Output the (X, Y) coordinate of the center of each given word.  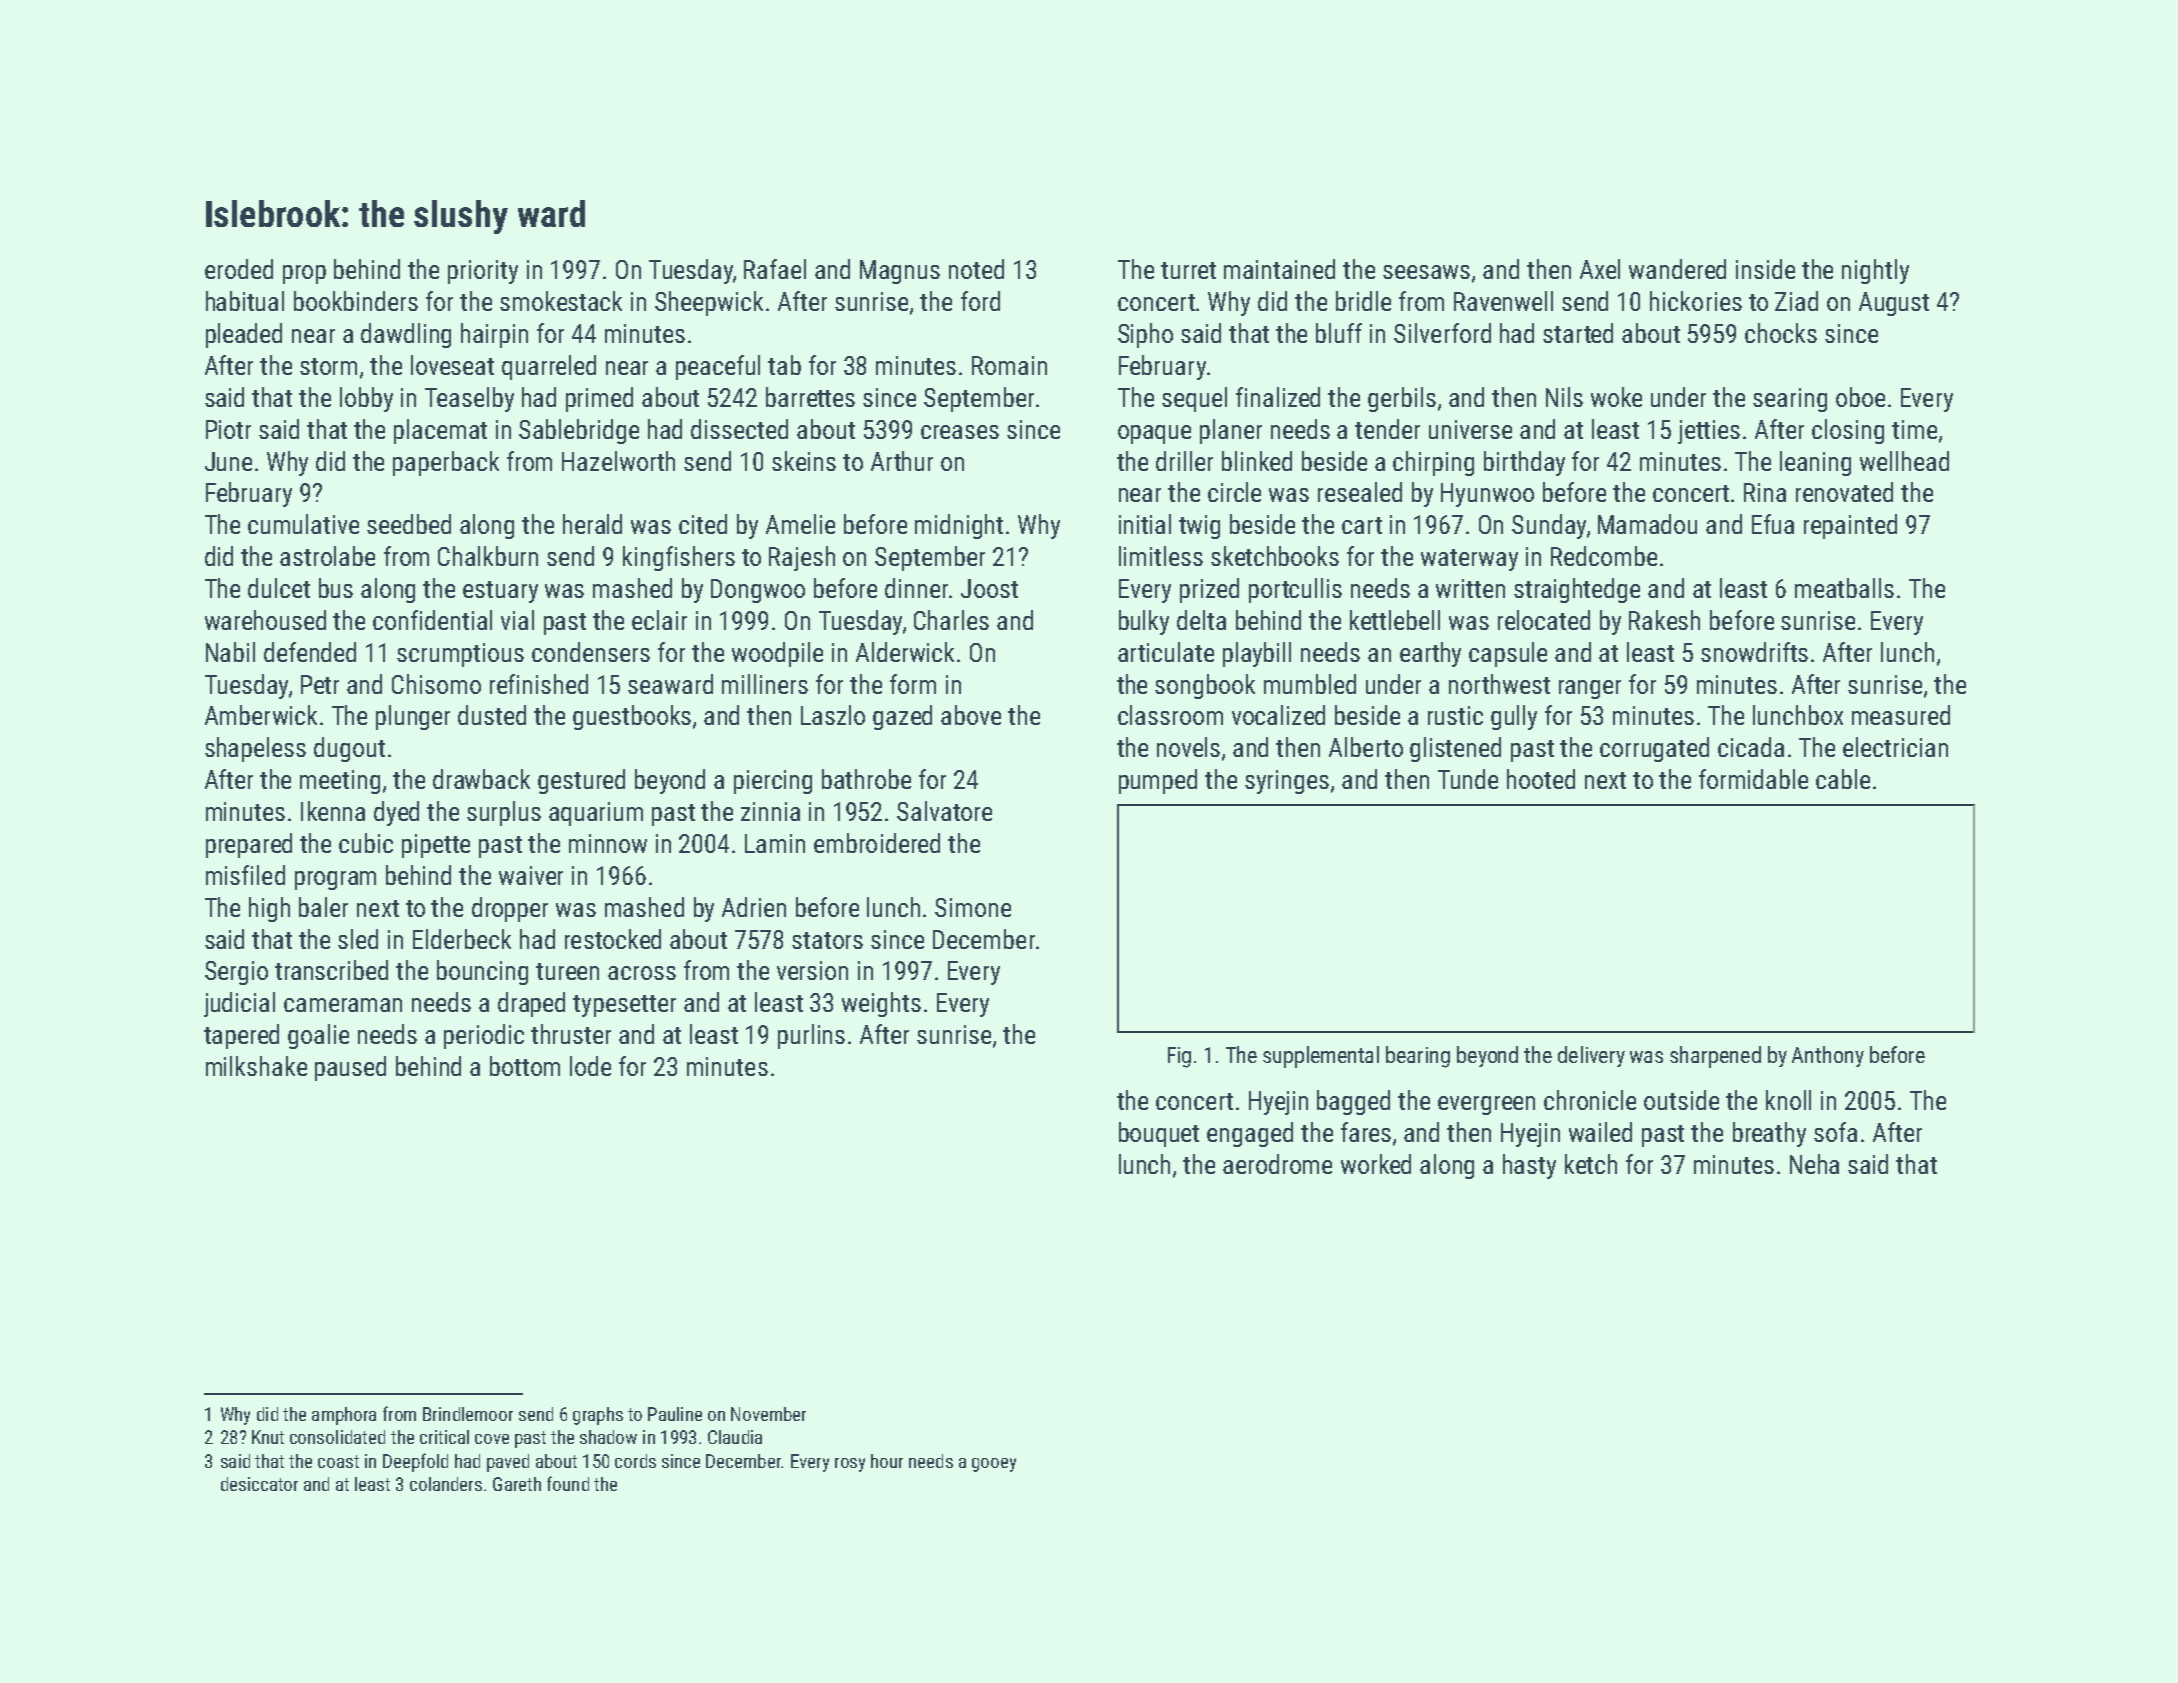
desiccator (259, 1484)
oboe (1860, 397)
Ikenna (333, 811)
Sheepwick (709, 303)
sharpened (1715, 1057)
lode (590, 1066)
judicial (239, 1004)
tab (784, 365)
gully (1514, 717)
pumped (1158, 781)
